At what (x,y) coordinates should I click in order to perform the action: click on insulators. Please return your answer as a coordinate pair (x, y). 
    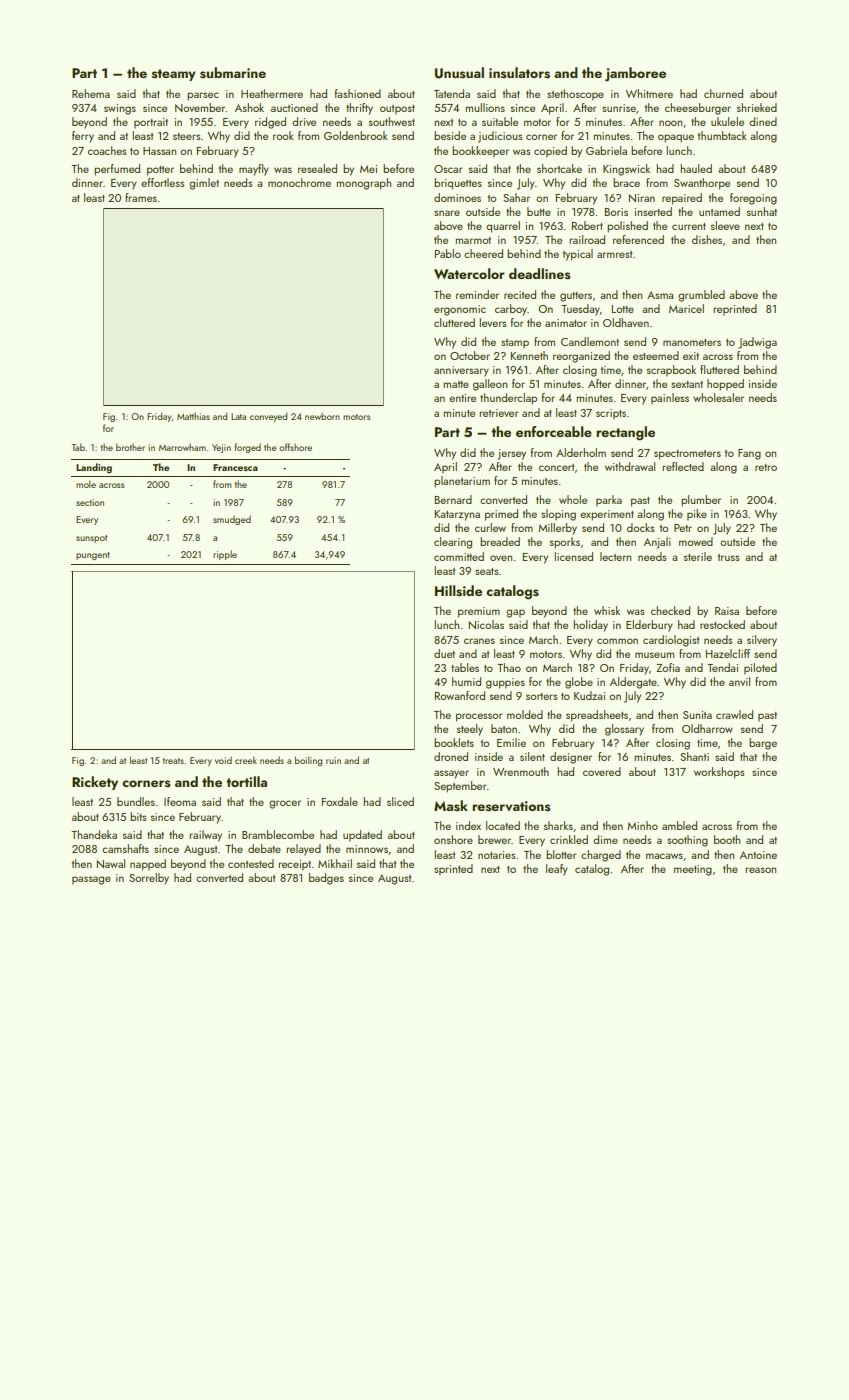
    Looking at the image, I should click on (519, 73).
